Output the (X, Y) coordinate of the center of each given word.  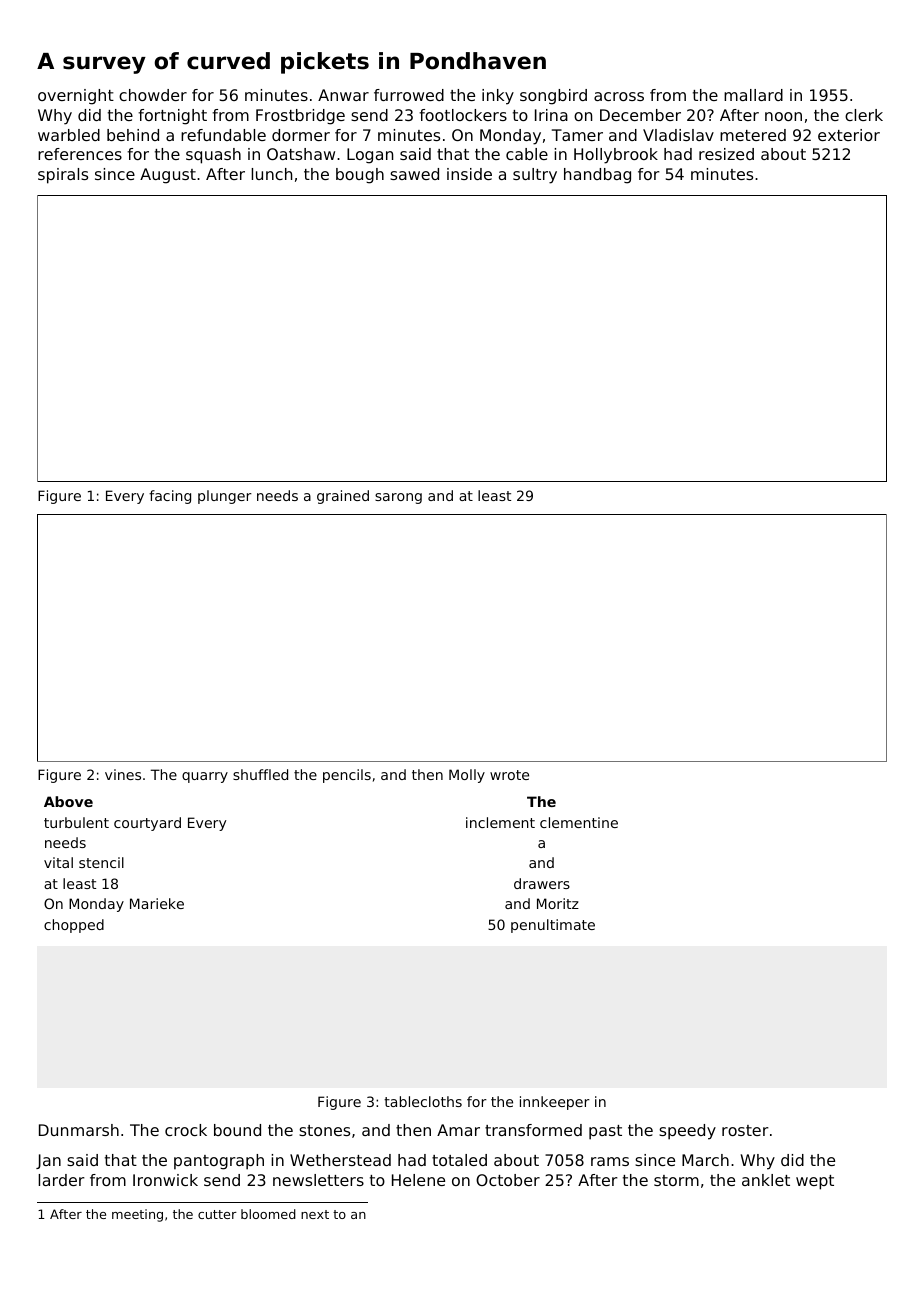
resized (726, 154)
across (619, 96)
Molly (467, 776)
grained (343, 497)
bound (237, 1130)
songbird (553, 97)
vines (123, 774)
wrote (509, 775)
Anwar (343, 95)
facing (170, 497)
